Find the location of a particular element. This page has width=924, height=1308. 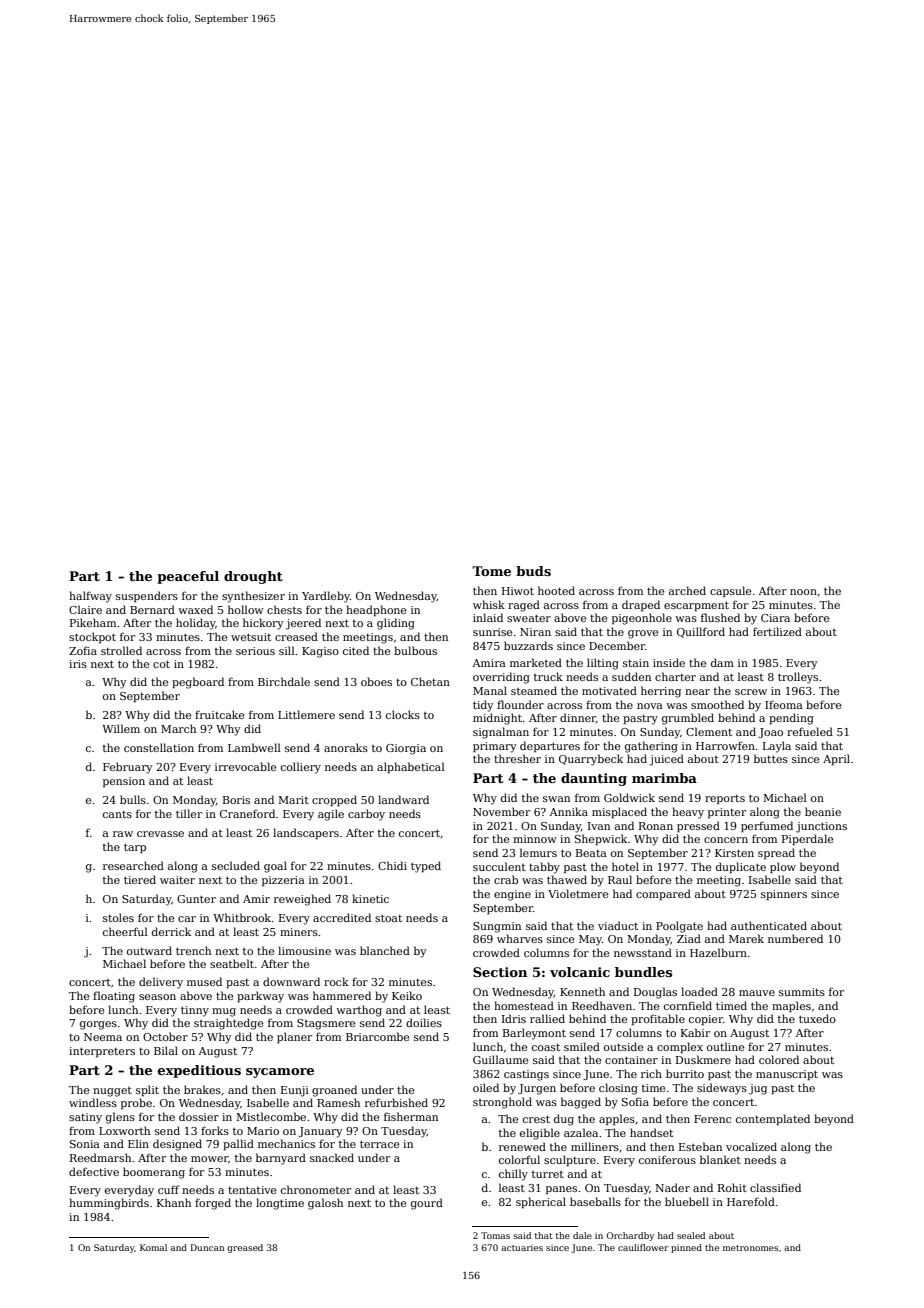

halfway is located at coordinates (90, 597).
